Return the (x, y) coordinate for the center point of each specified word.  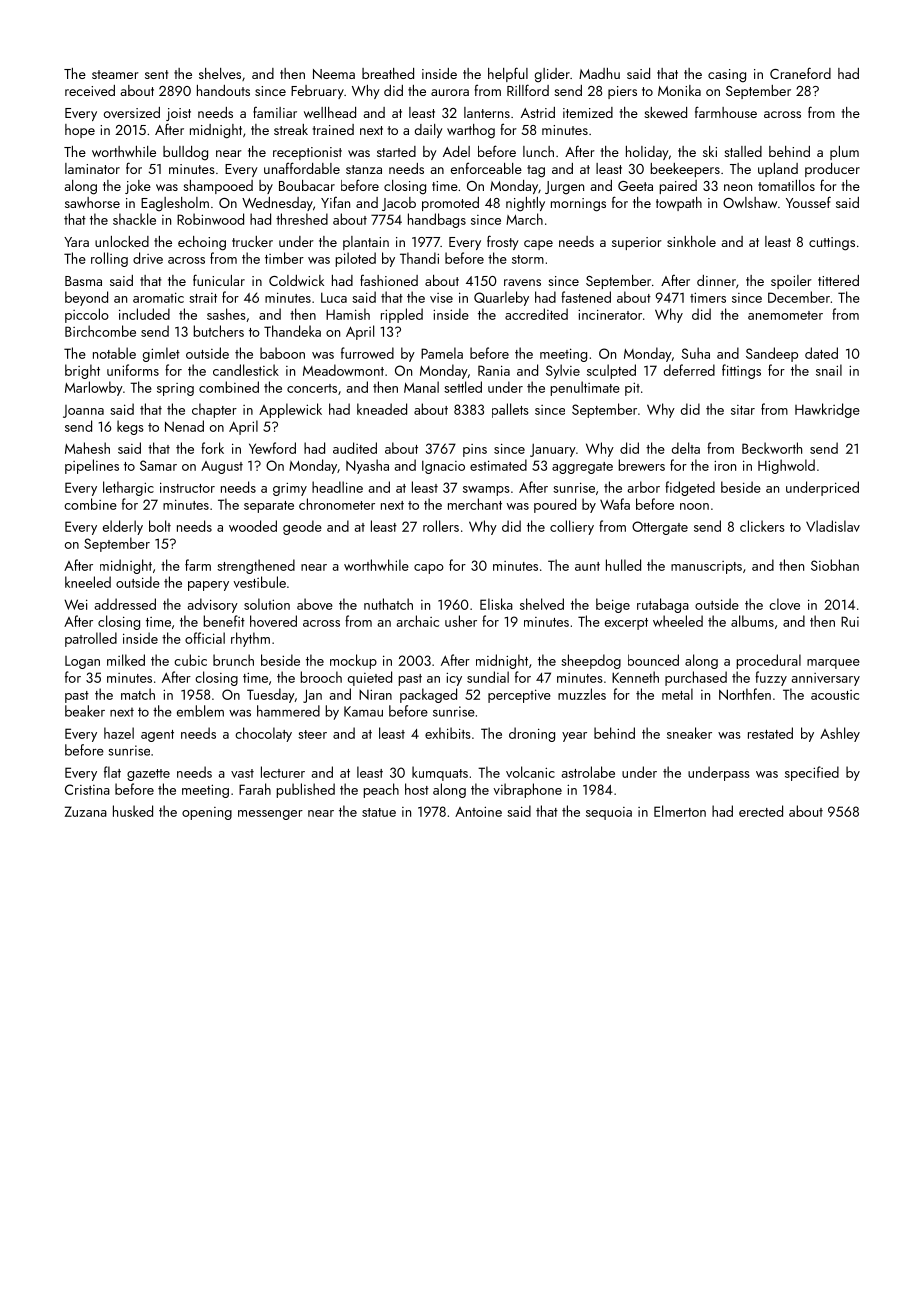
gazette (148, 775)
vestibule (259, 582)
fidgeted (690, 488)
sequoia (609, 813)
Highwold (786, 466)
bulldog (185, 153)
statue (379, 812)
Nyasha (367, 466)
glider (552, 75)
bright (82, 371)
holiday (647, 153)
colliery (572, 527)
